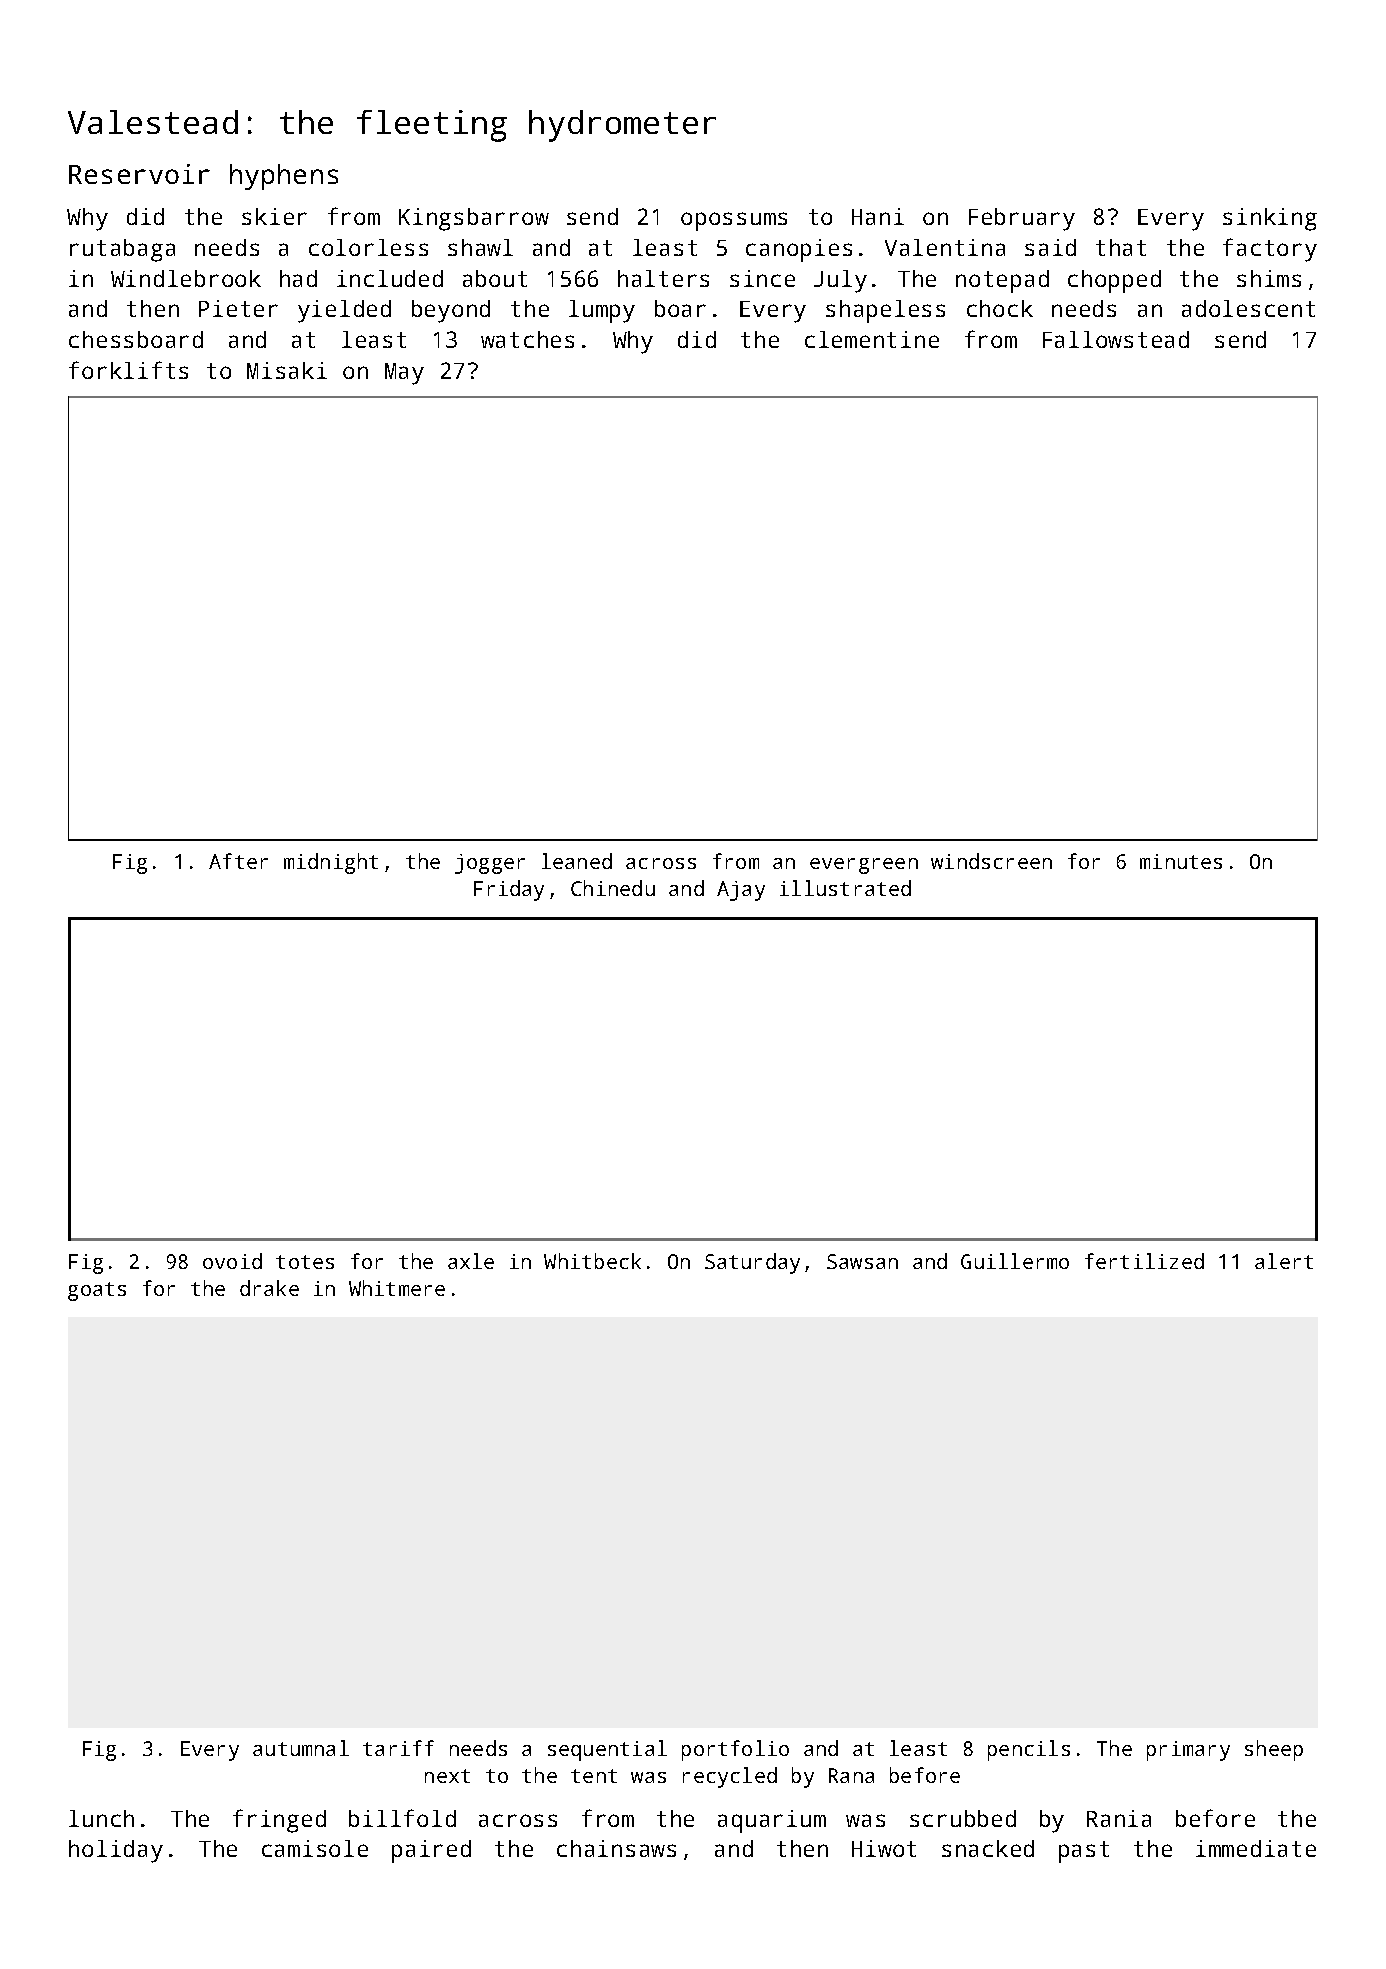 The image size is (1386, 1969). What do you see at coordinates (851, 1775) in the document?
I see `Rana` at bounding box center [851, 1775].
